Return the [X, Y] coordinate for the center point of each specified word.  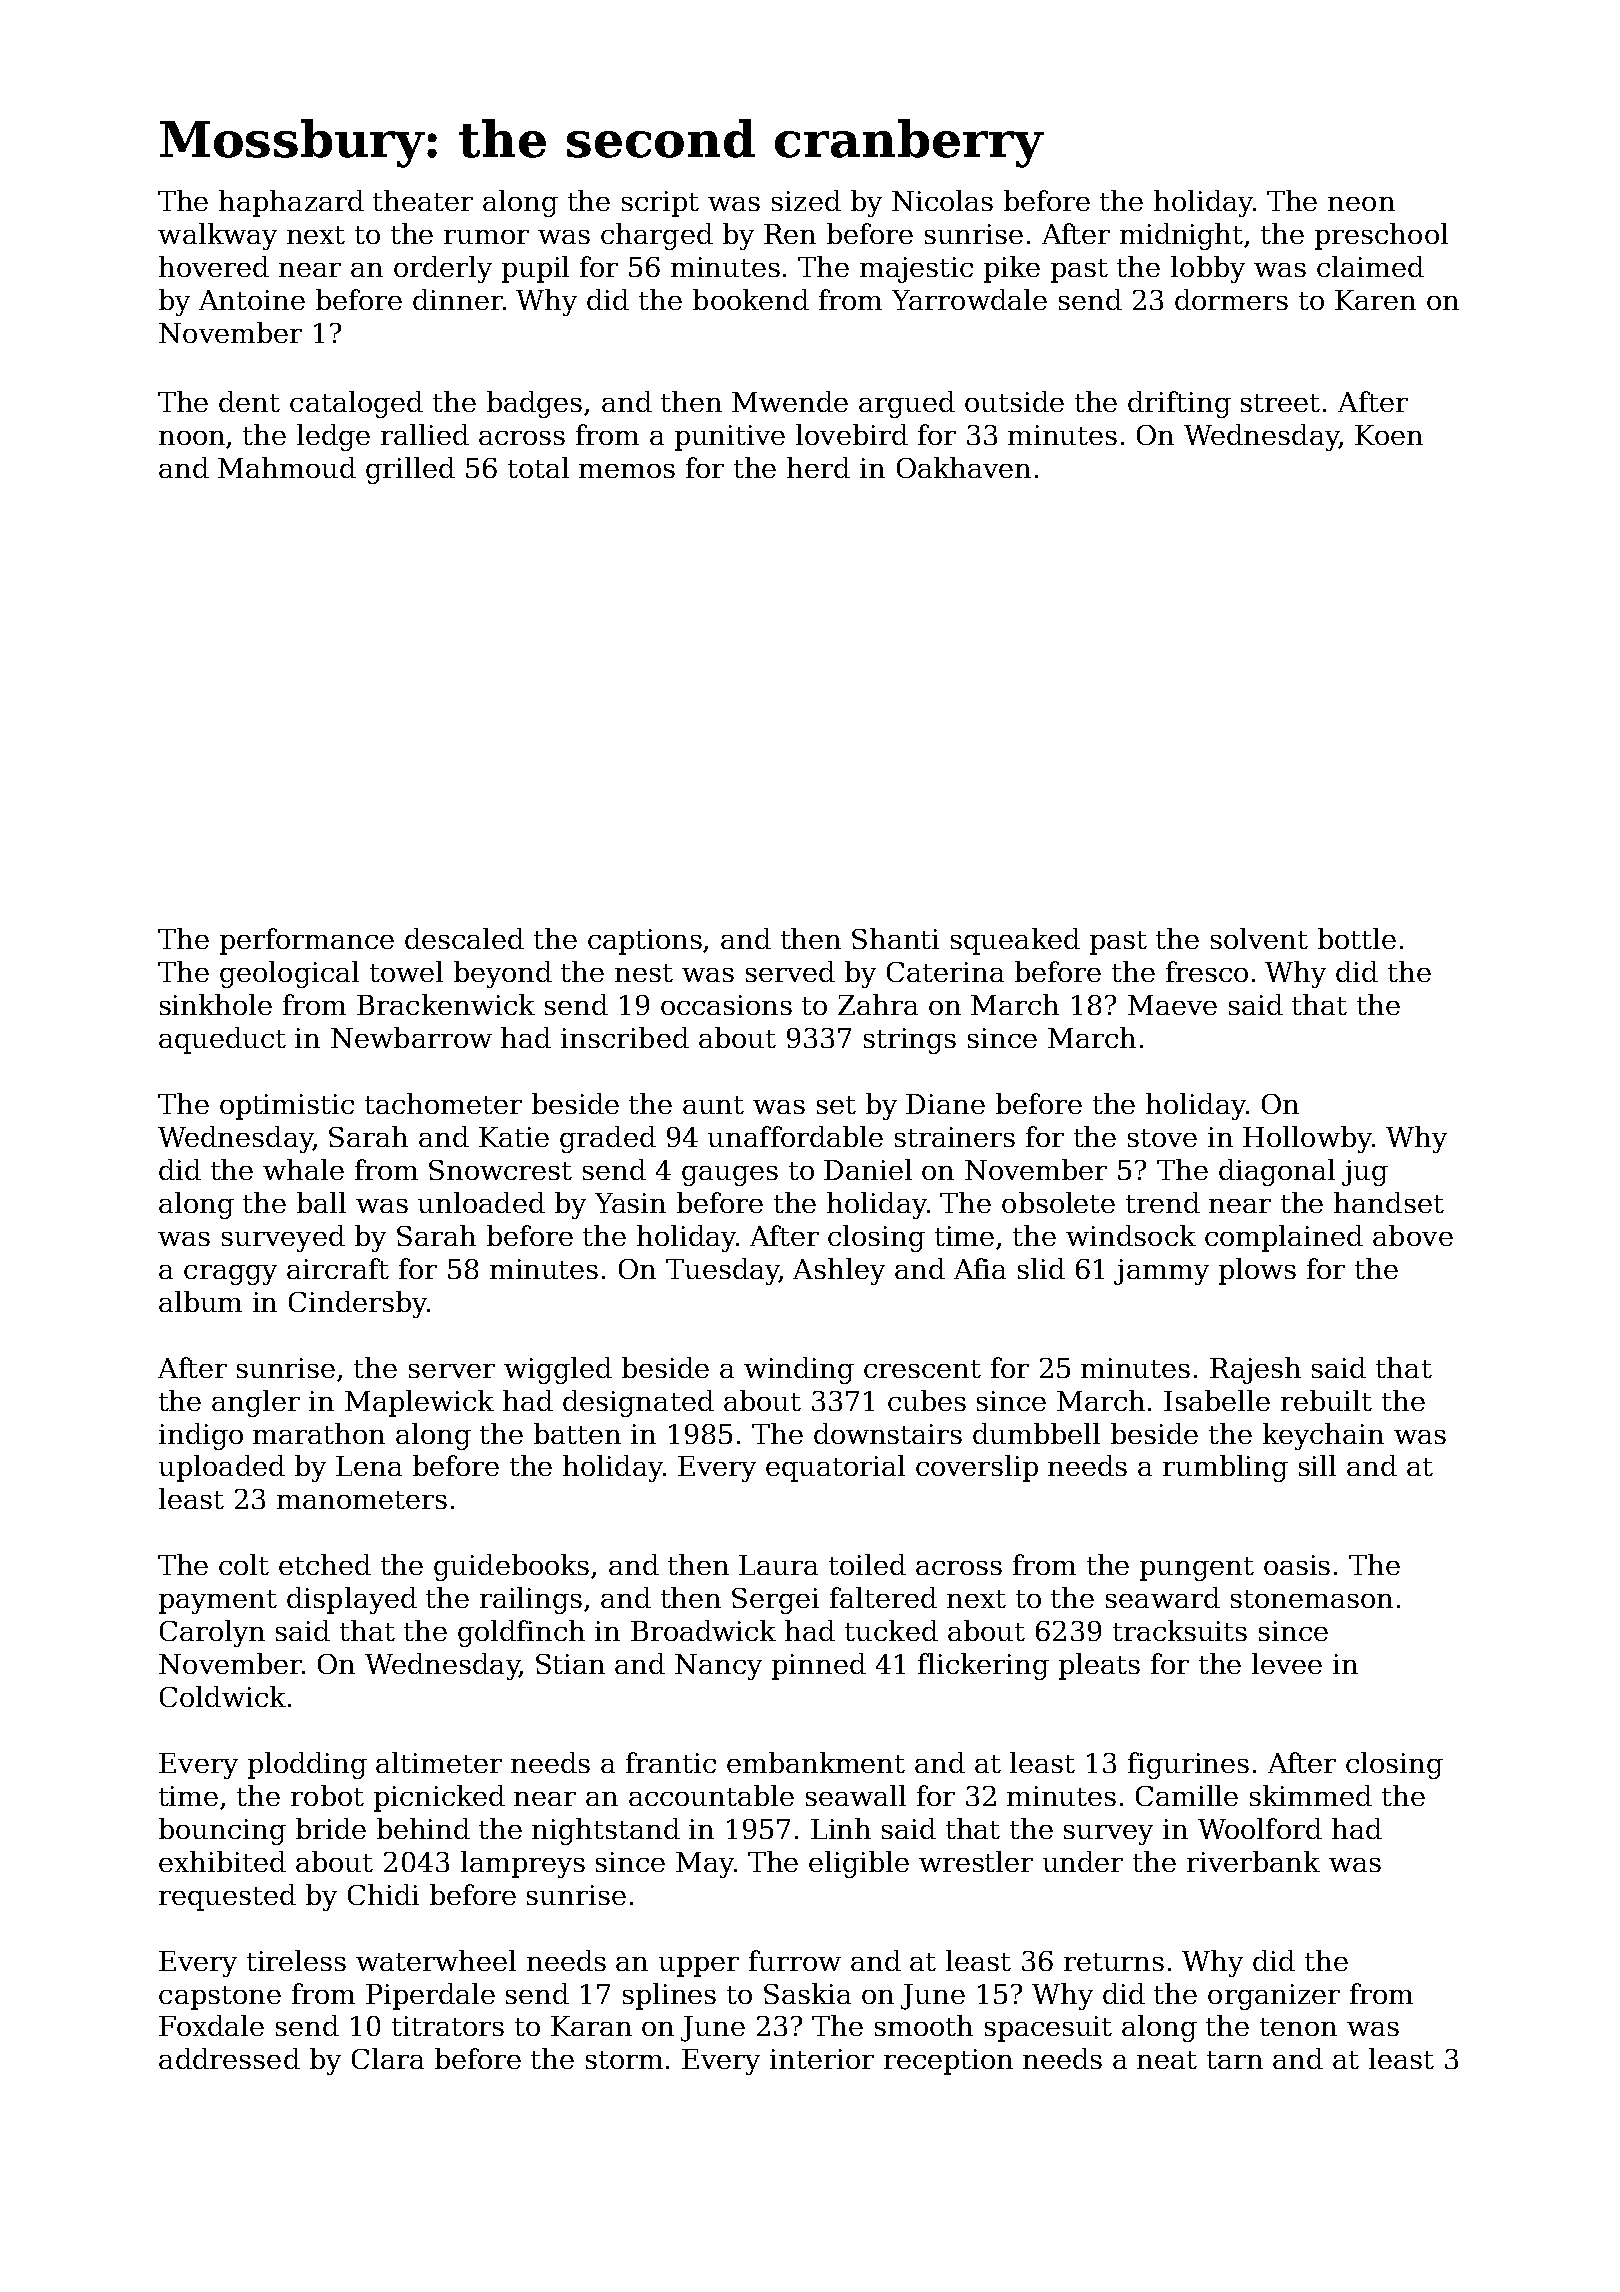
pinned [819, 1666]
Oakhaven [964, 467]
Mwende [790, 401]
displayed [352, 1600]
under [1083, 1861]
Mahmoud [287, 467]
